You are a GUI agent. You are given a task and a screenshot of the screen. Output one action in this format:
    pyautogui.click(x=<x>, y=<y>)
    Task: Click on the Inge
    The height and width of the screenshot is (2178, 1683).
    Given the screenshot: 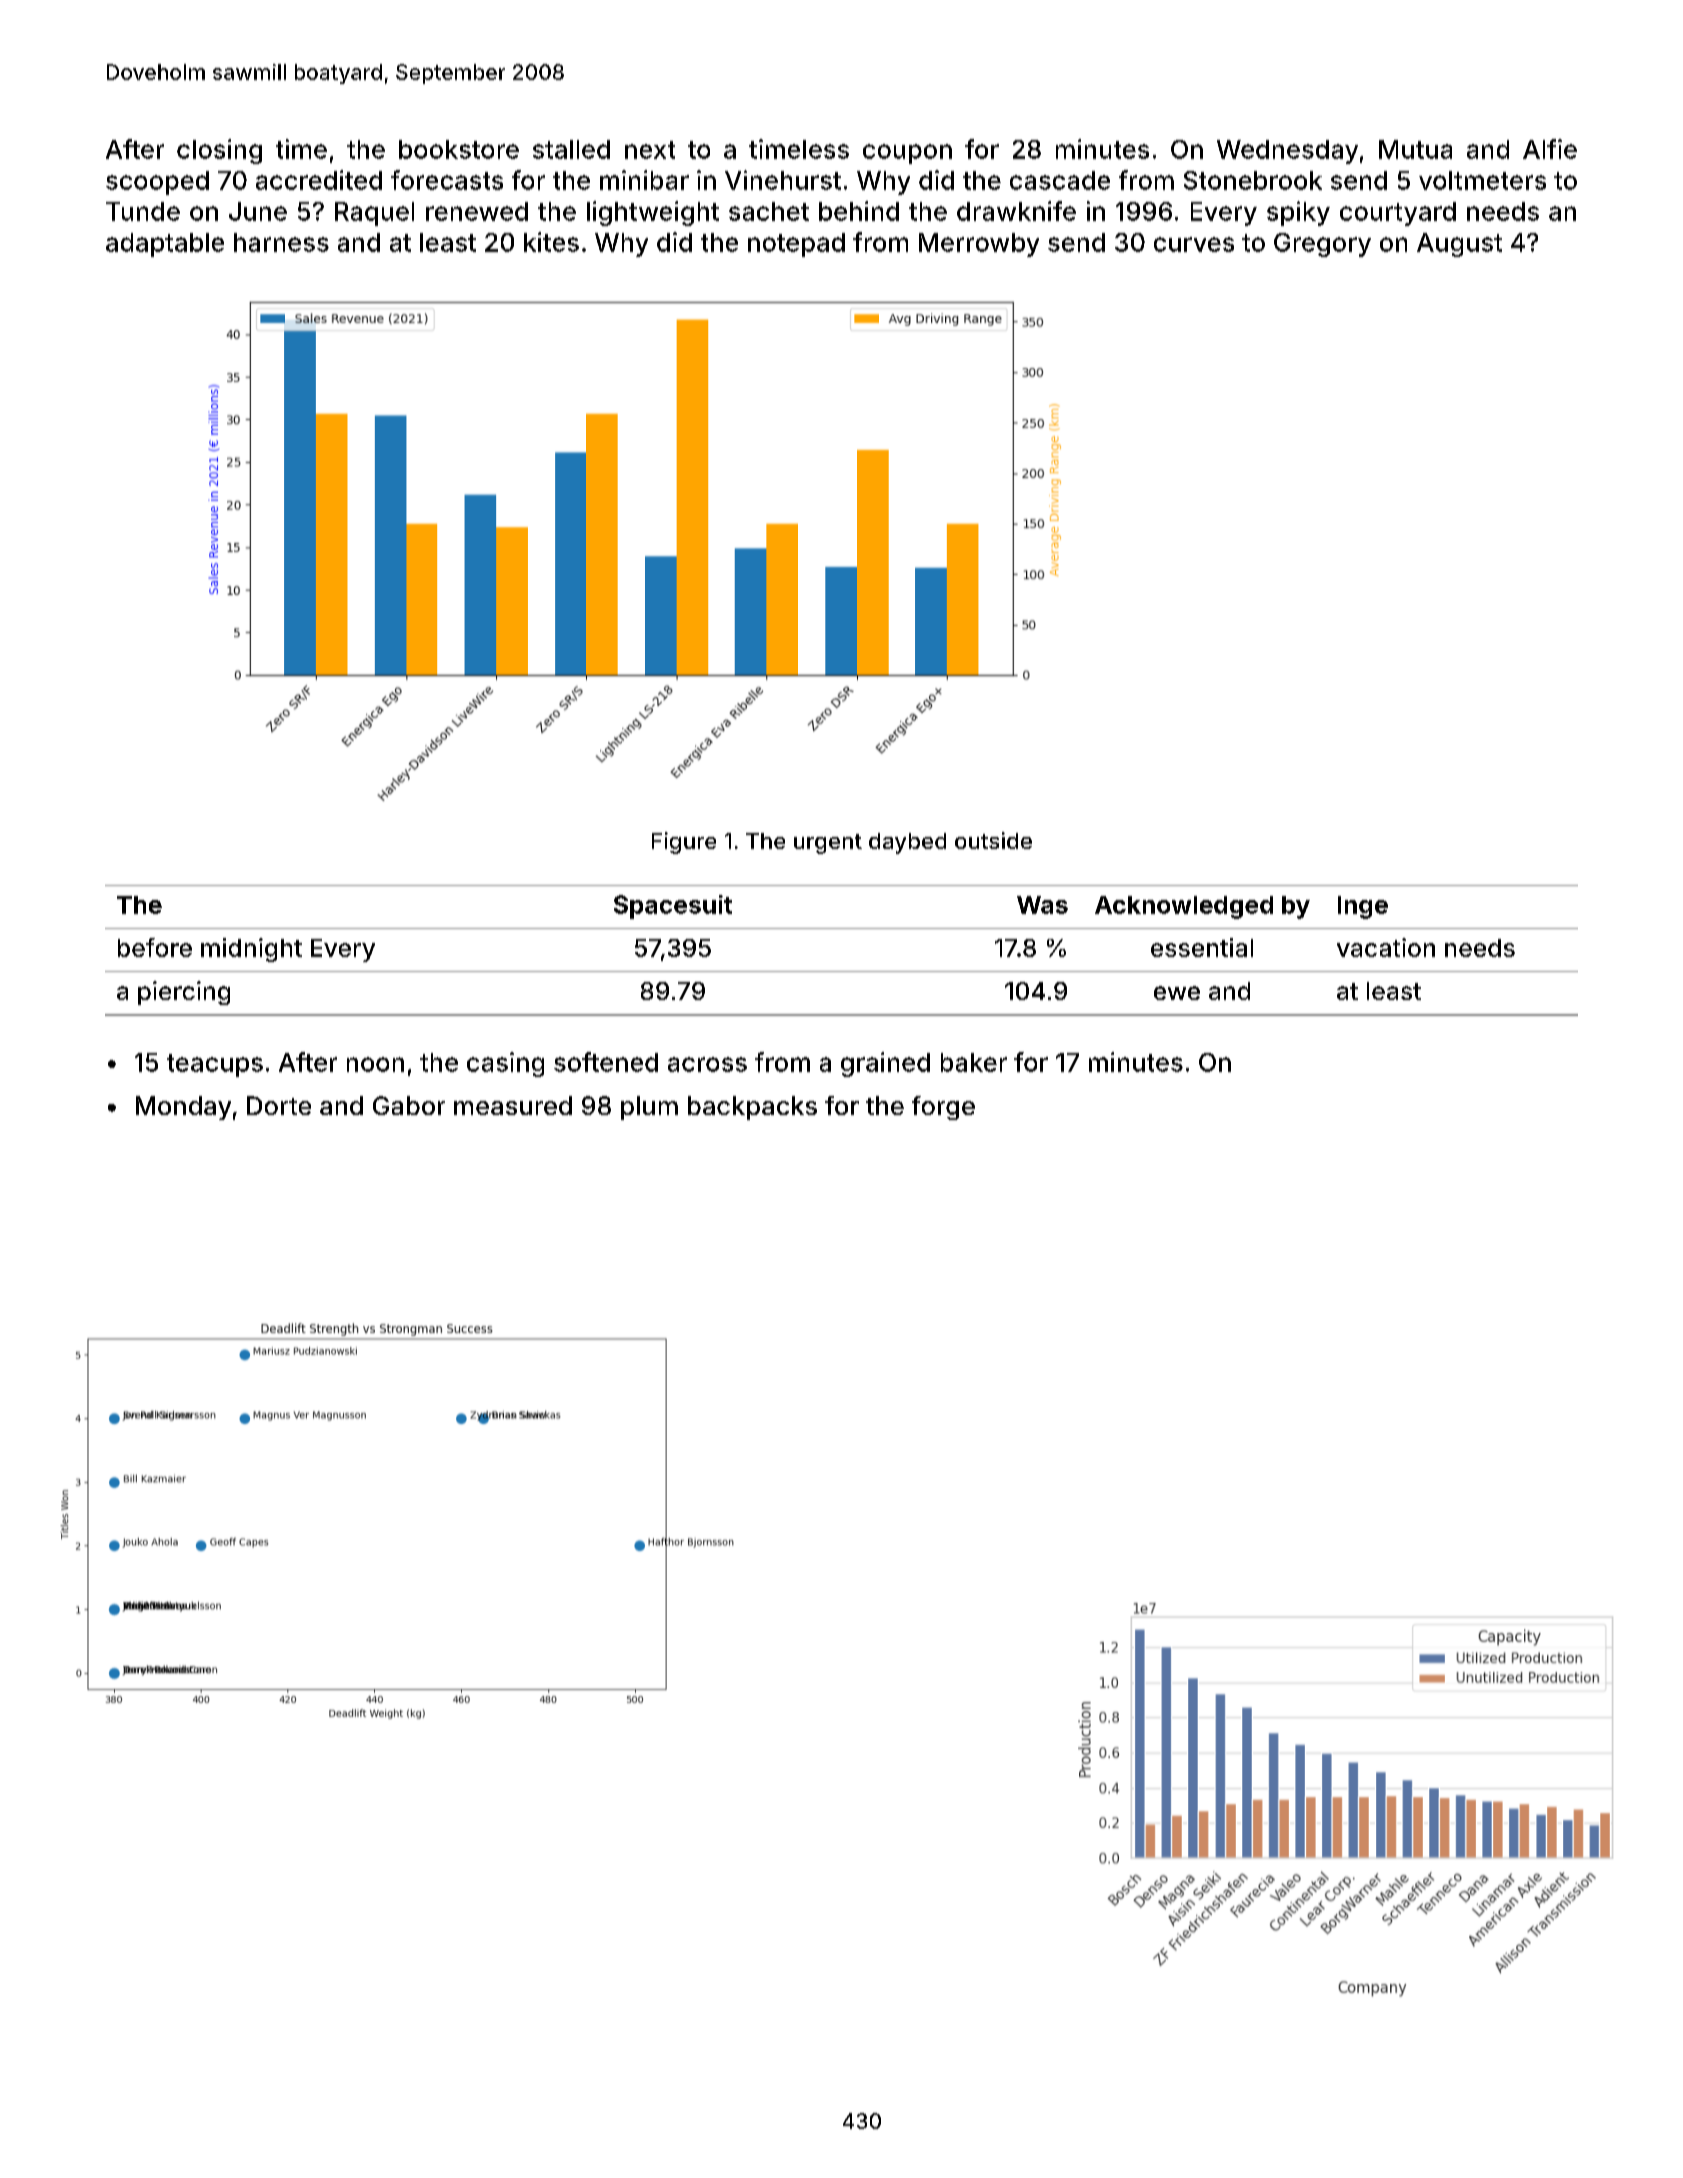 What is the action you would take?
    pyautogui.click(x=1363, y=907)
